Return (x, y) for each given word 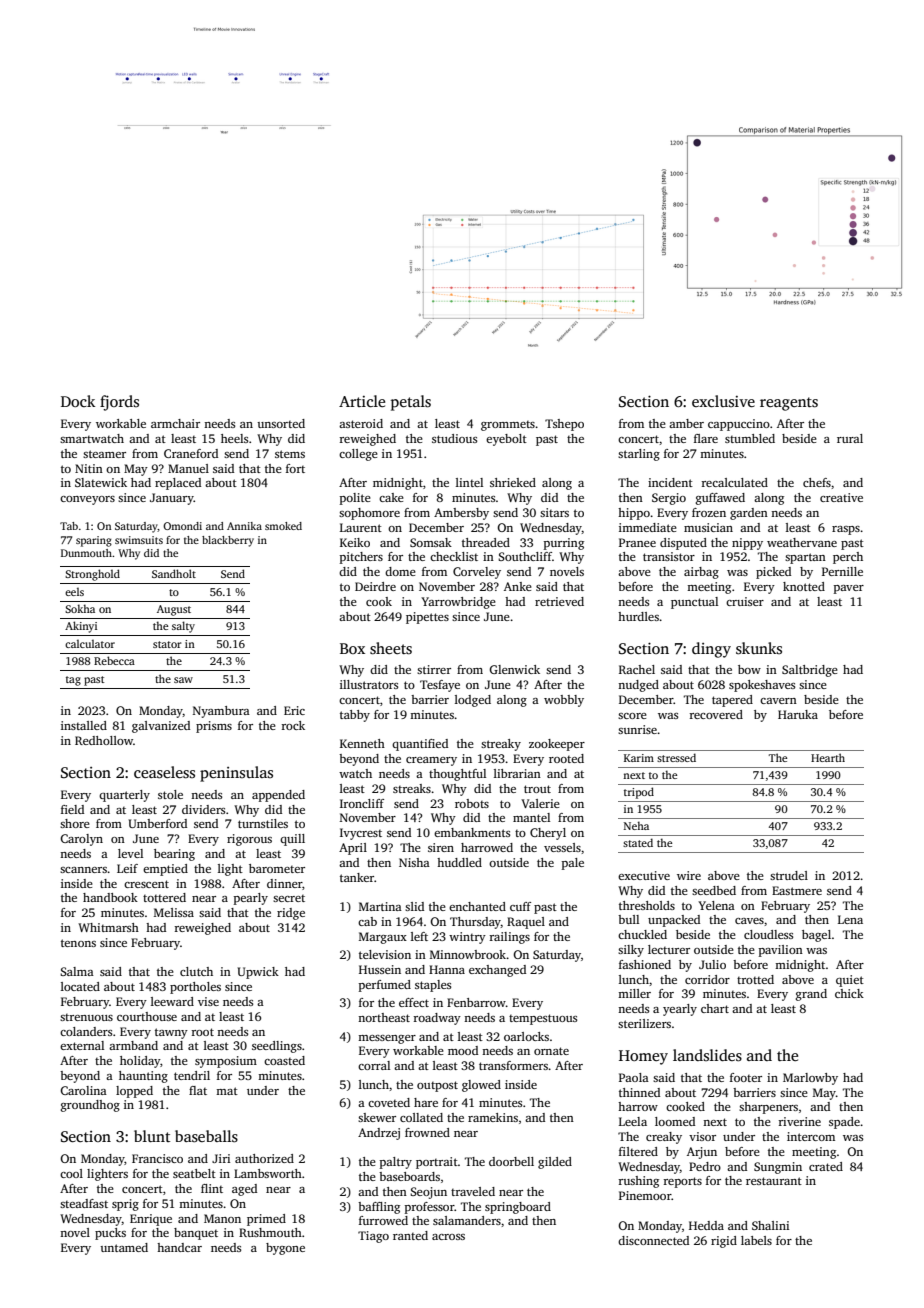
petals (411, 403)
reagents (789, 404)
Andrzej (379, 1134)
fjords (119, 403)
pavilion (781, 951)
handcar (179, 1247)
